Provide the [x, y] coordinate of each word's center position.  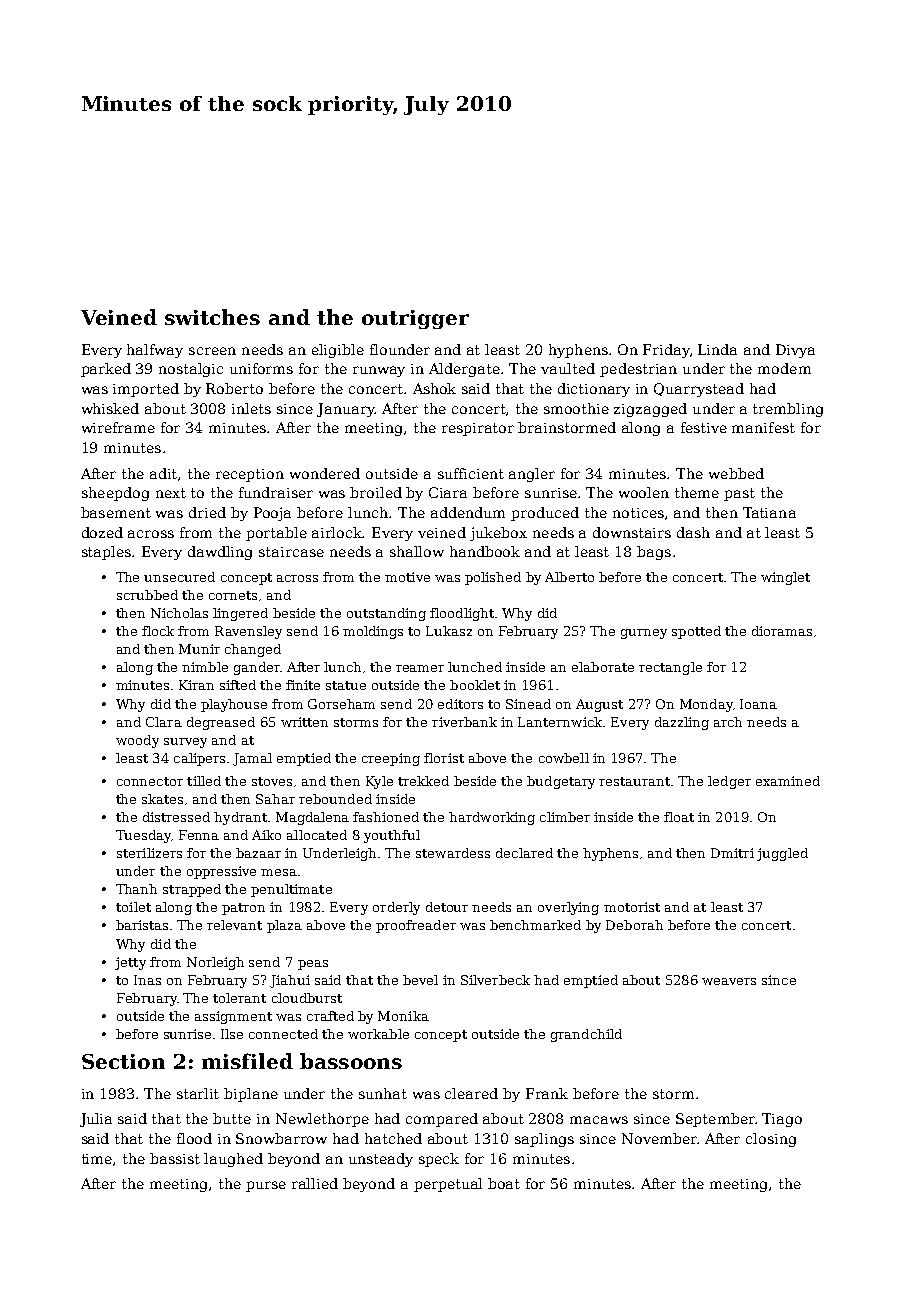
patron [243, 909]
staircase [291, 552]
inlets [251, 408]
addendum [468, 512]
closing [771, 1140]
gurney [644, 634]
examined [788, 781]
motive [407, 577]
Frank [547, 1093]
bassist [175, 1158]
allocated [317, 835]
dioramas [782, 631]
